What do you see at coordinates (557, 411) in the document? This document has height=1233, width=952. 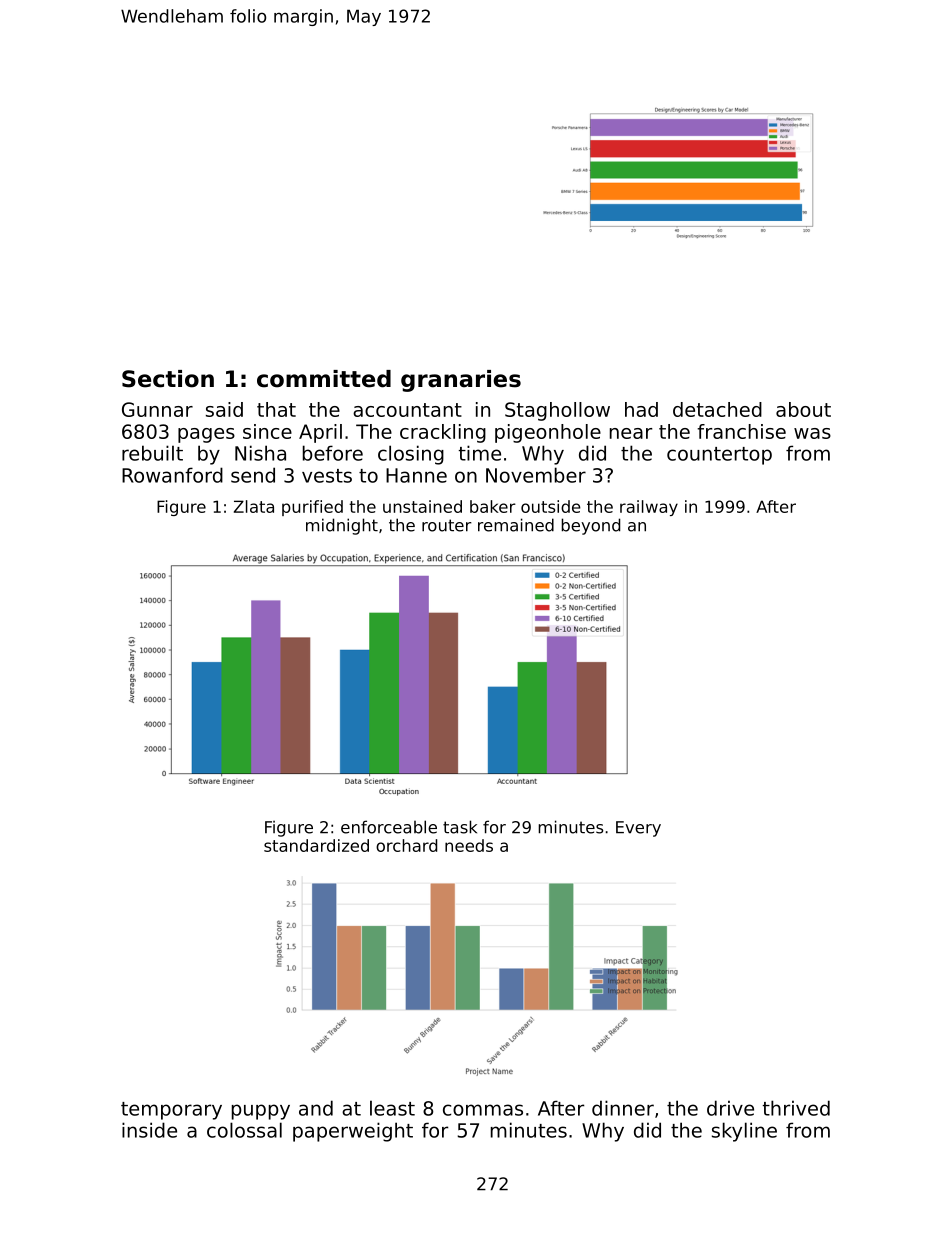 I see `Staghollow` at bounding box center [557, 411].
